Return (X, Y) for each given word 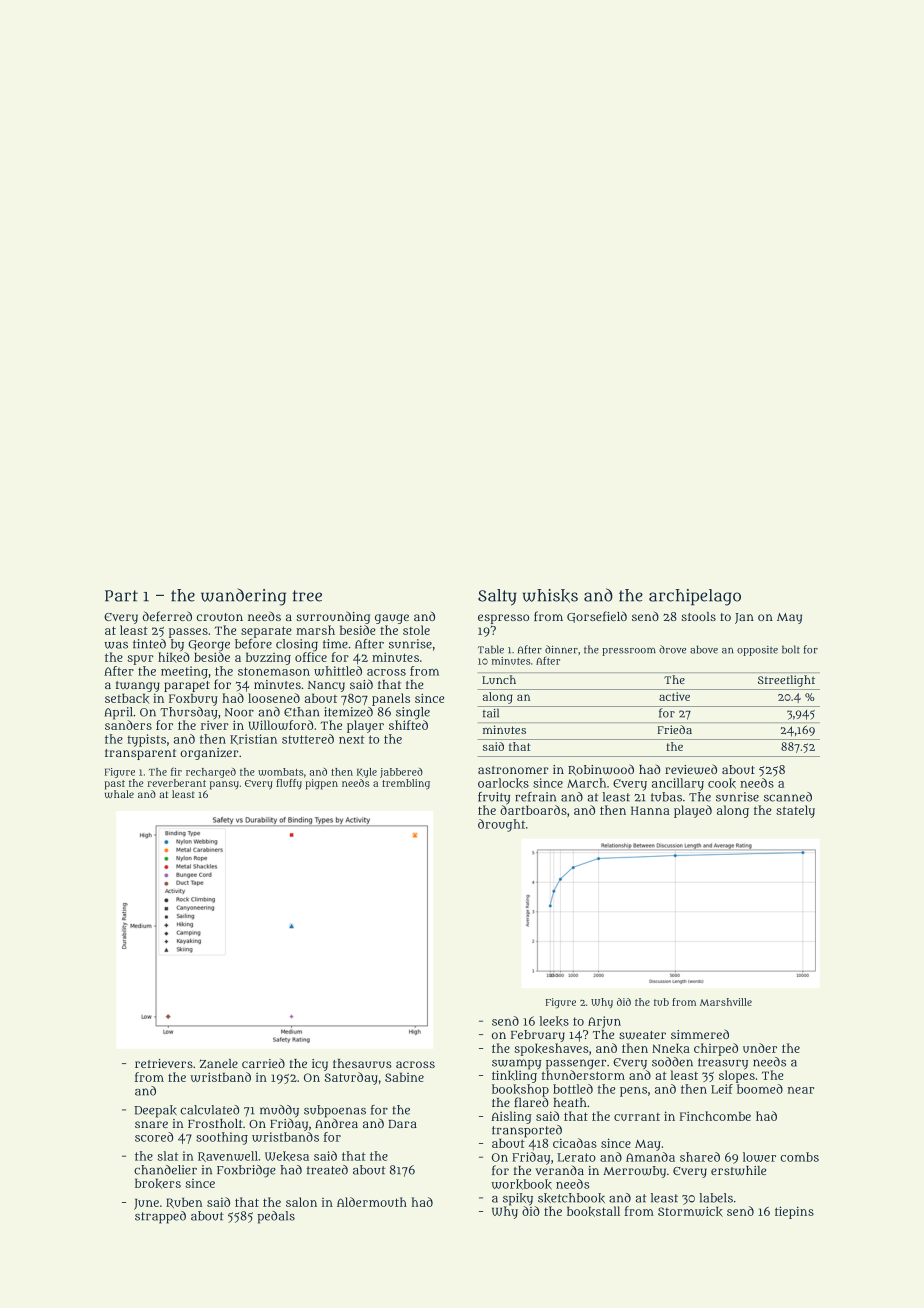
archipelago (695, 597)
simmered (700, 1034)
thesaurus (362, 1063)
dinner (561, 649)
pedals (276, 1217)
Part (121, 596)
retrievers (164, 1063)
